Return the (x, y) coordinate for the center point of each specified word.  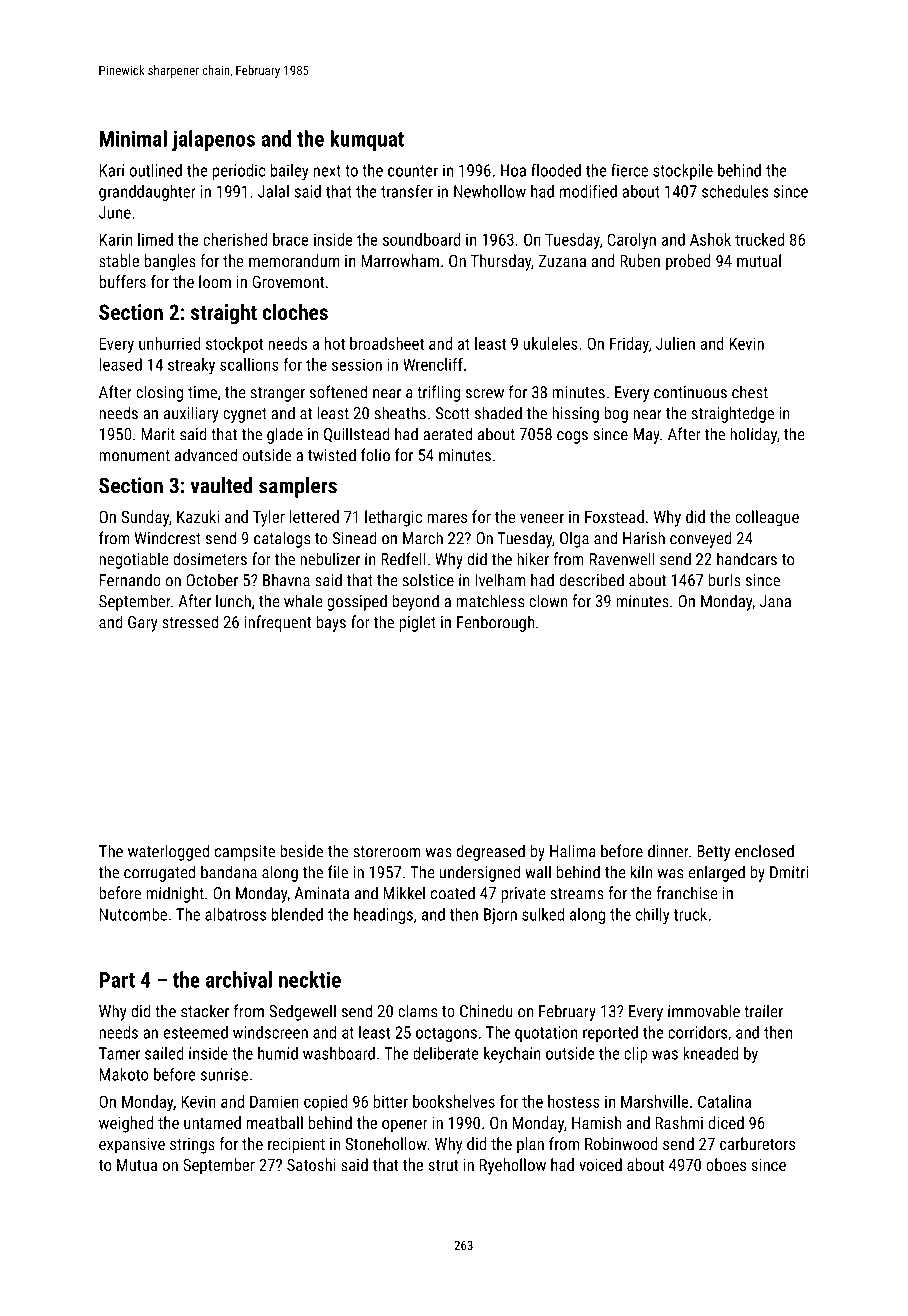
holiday (753, 435)
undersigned (480, 873)
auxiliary (191, 414)
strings (192, 1146)
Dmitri (789, 872)
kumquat (367, 140)
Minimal (133, 138)
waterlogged (168, 852)
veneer (542, 518)
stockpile (683, 172)
